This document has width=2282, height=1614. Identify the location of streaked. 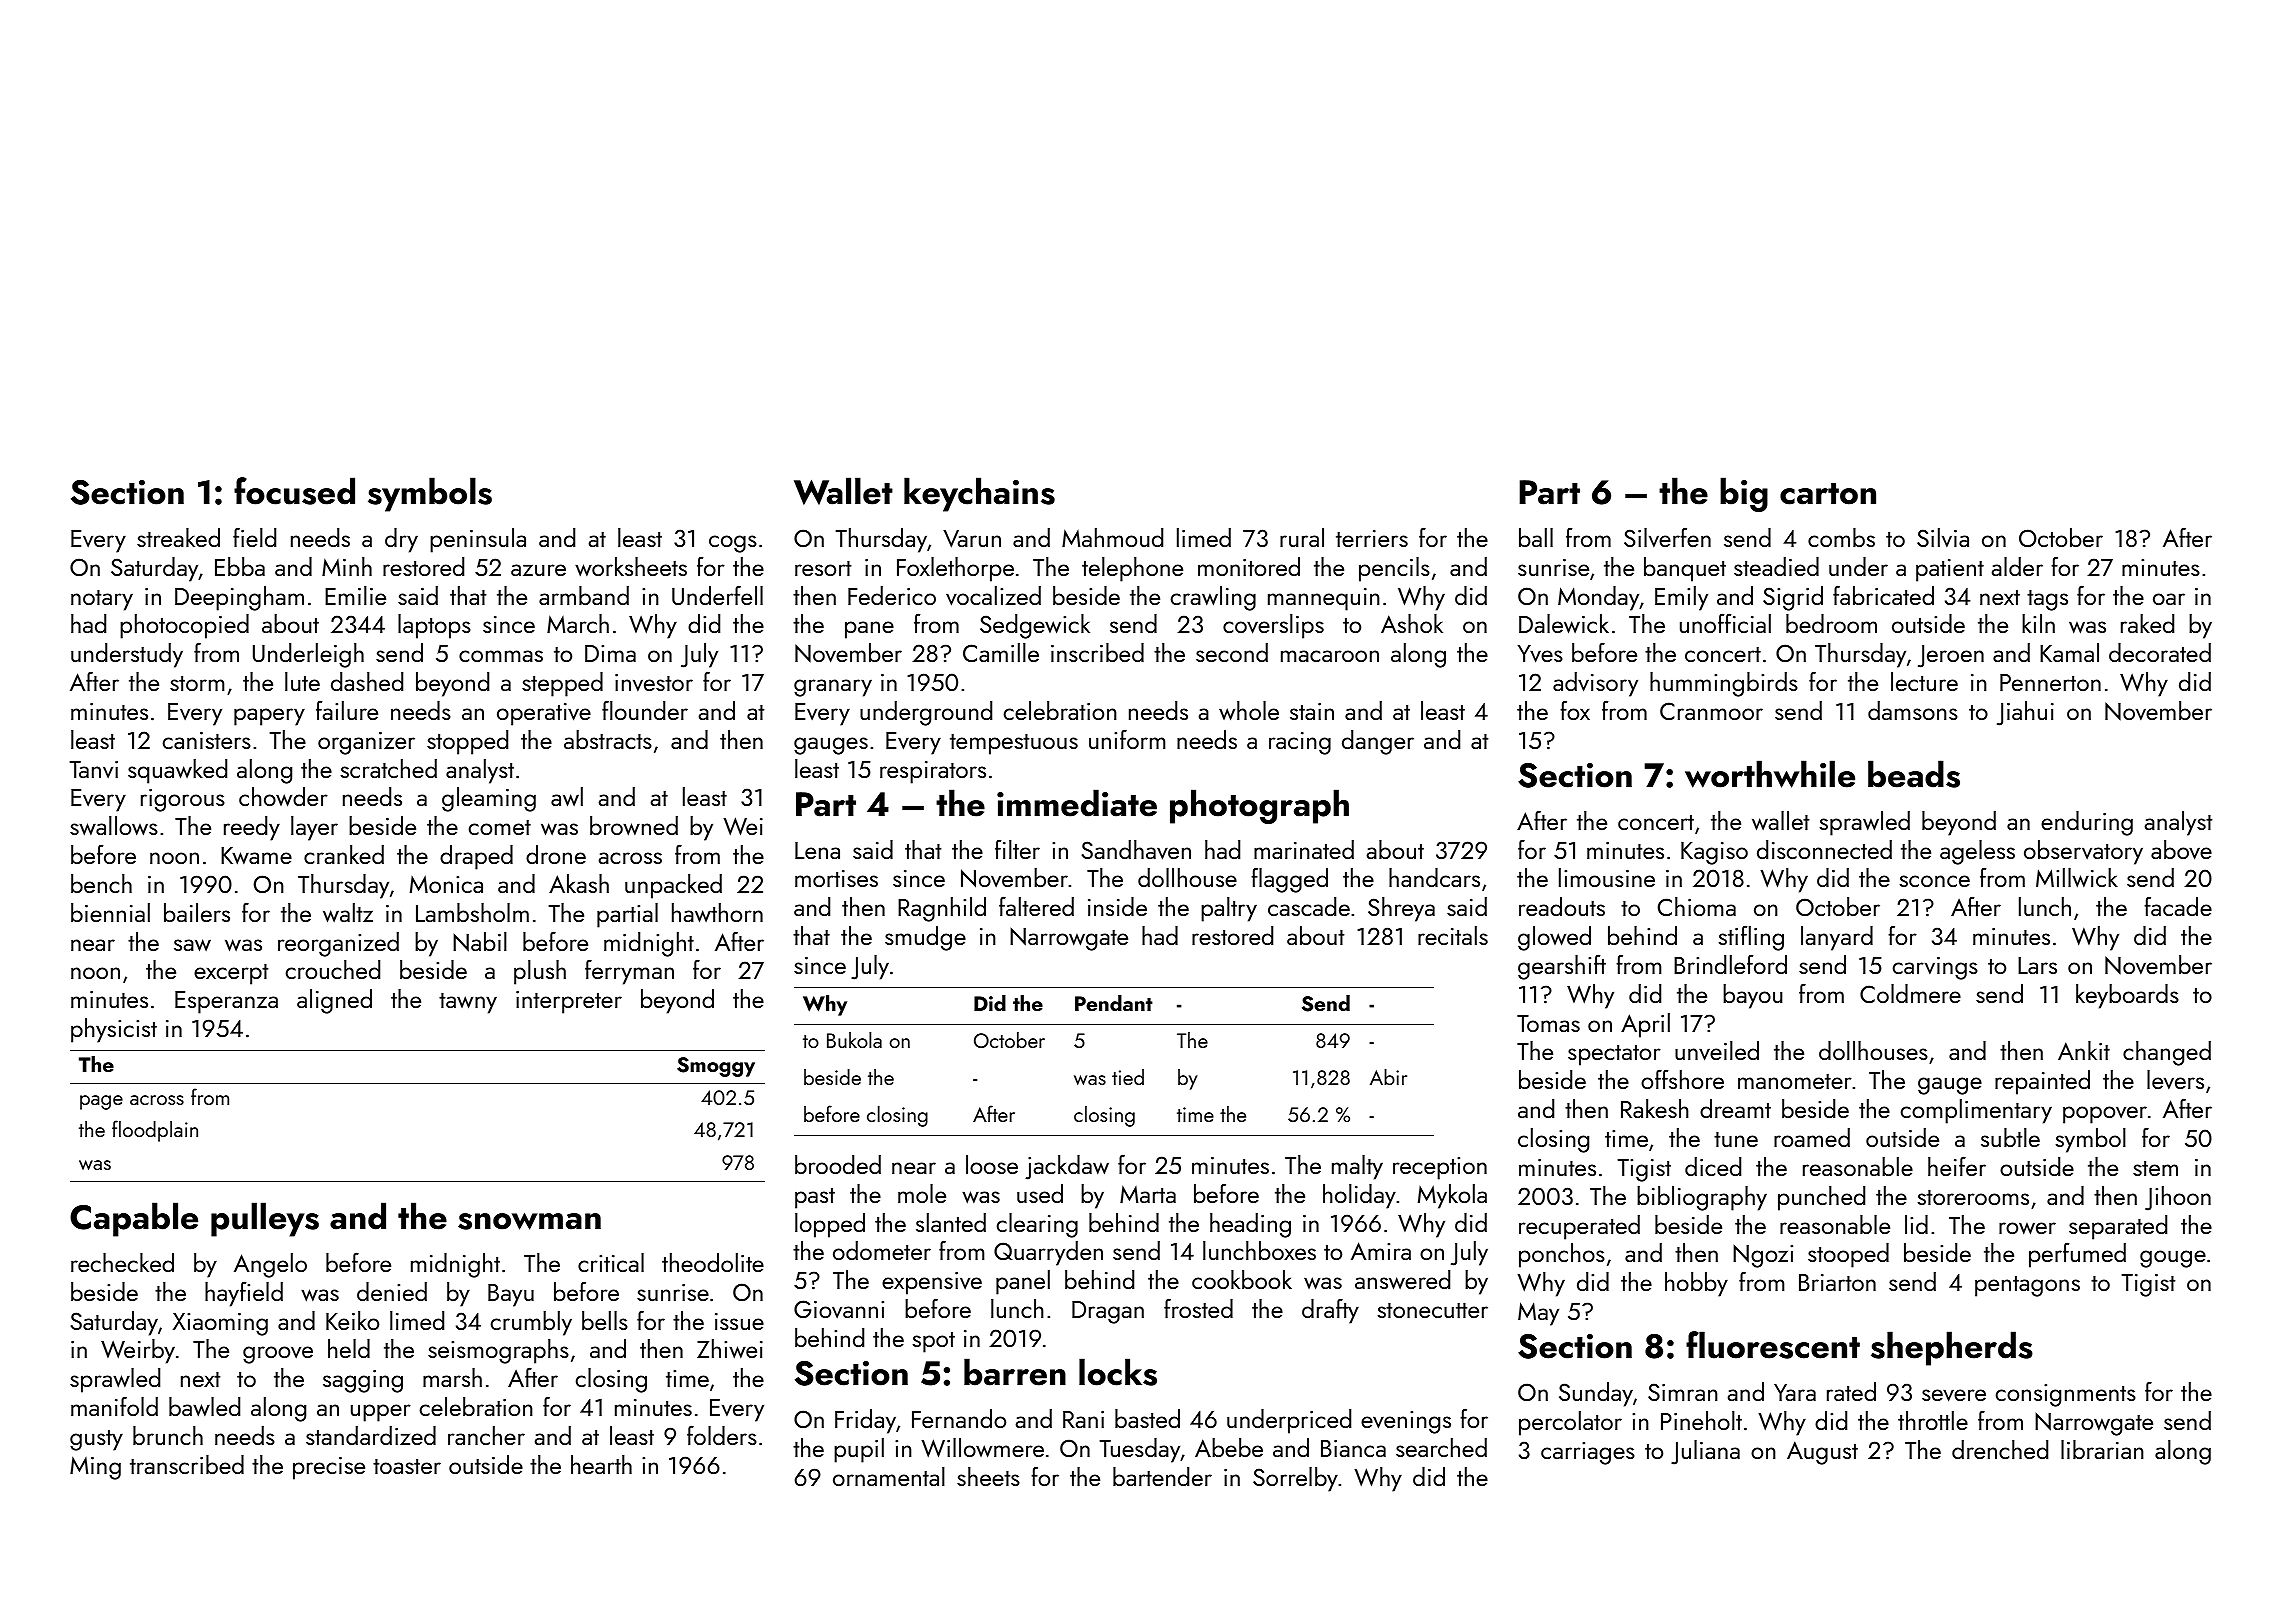
(178, 537).
